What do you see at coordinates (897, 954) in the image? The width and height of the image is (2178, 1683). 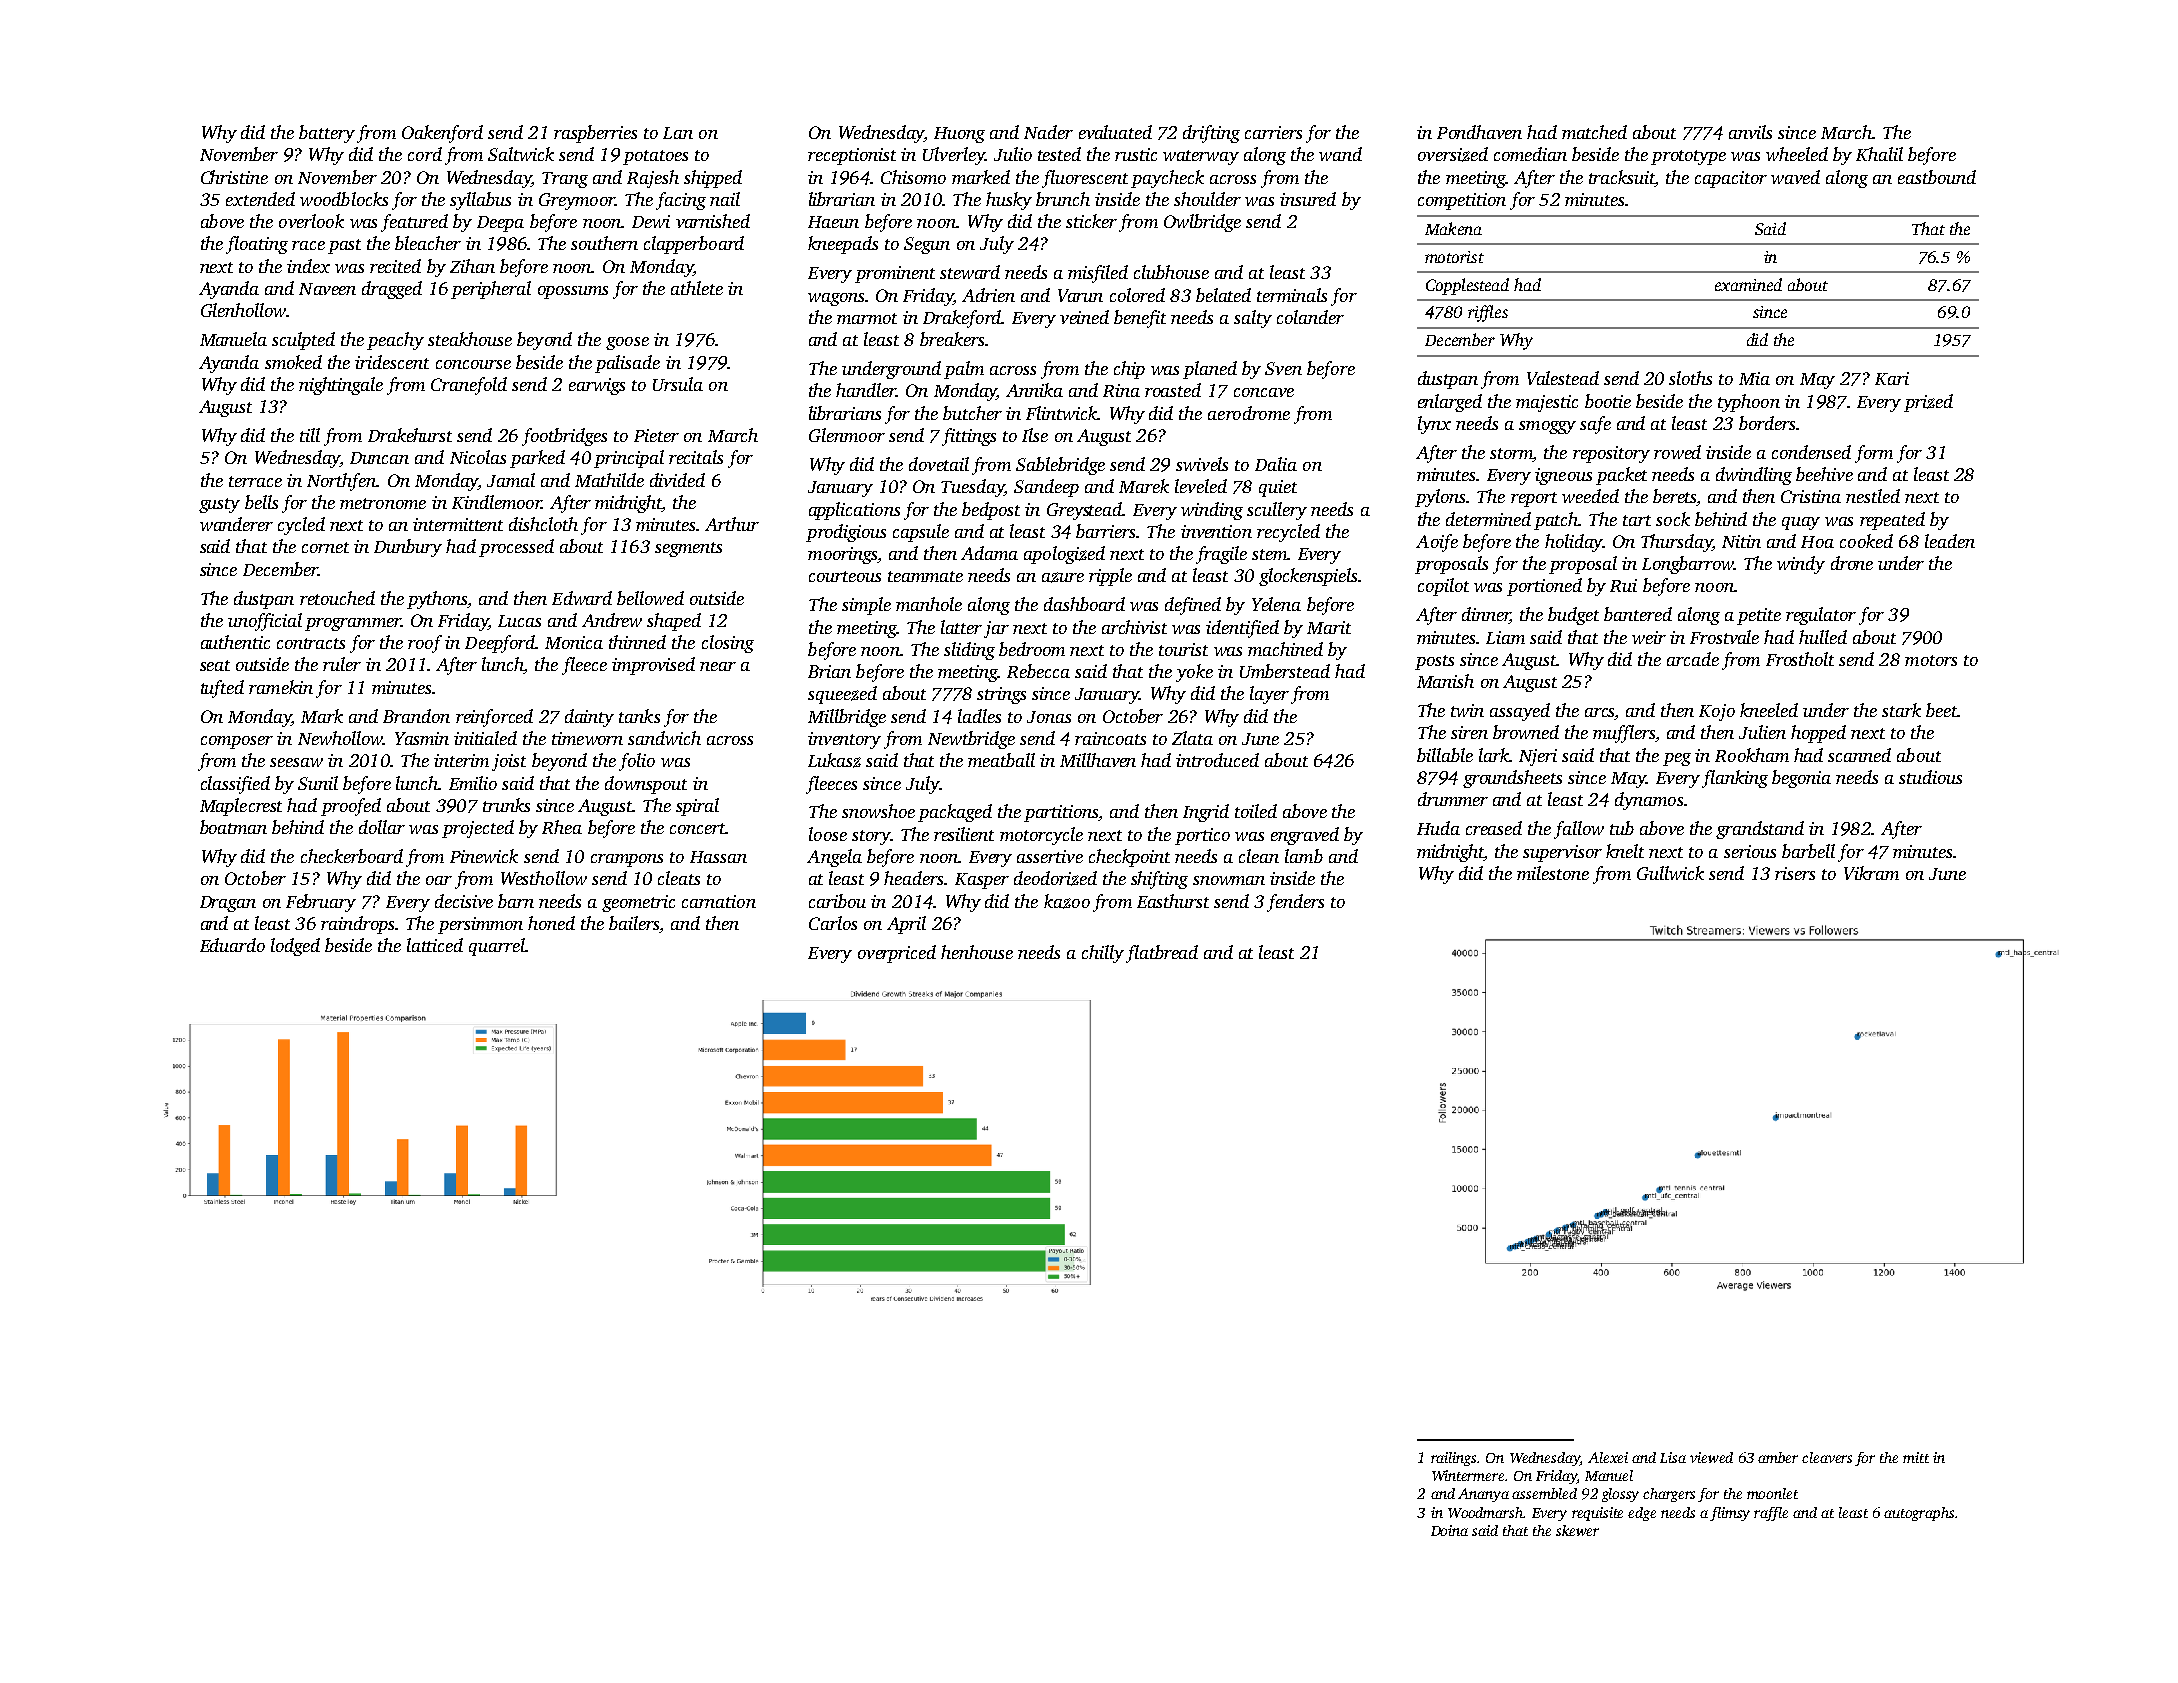 I see `overpriced` at bounding box center [897, 954].
